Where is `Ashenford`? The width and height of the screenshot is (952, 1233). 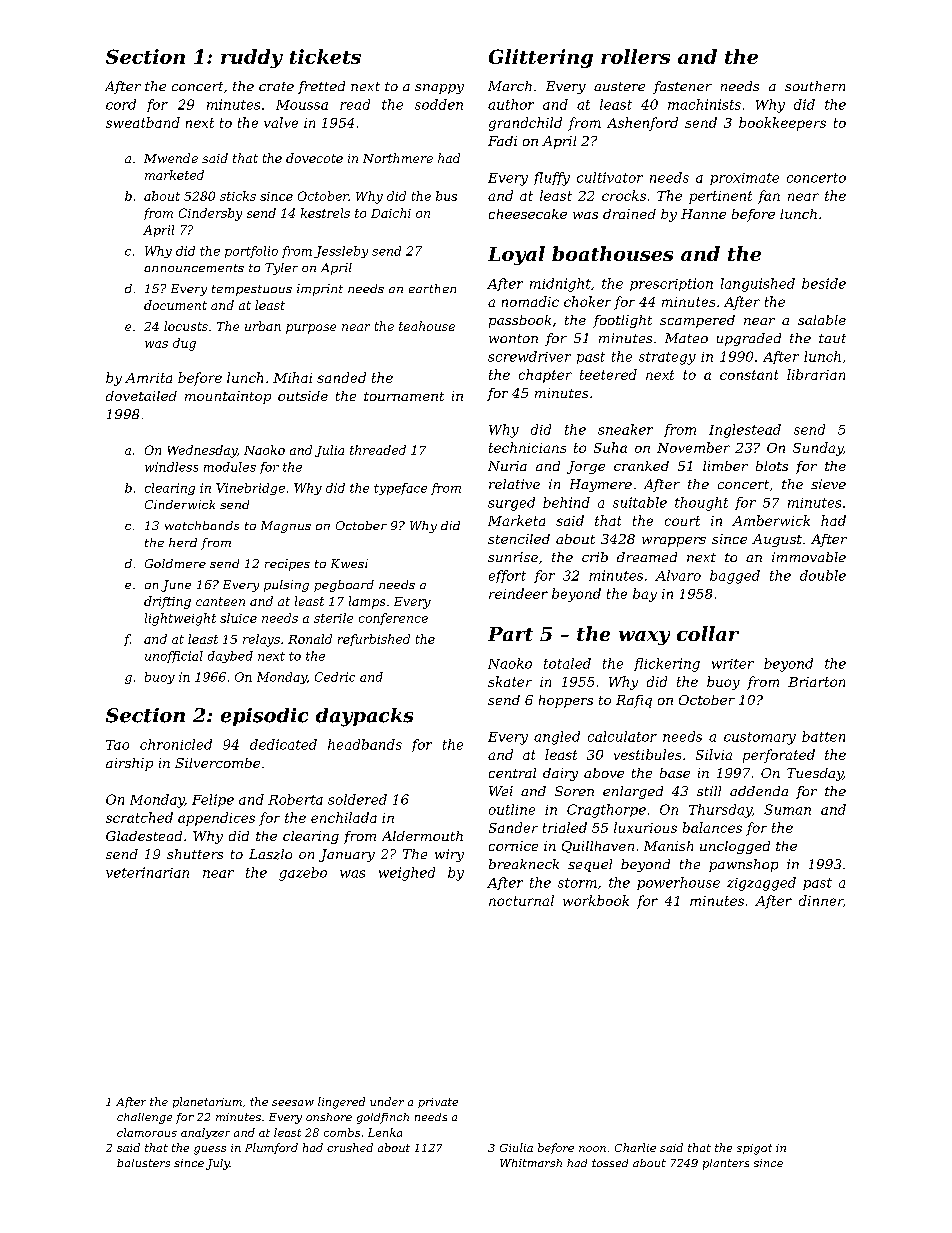 Ashenford is located at coordinates (642, 124).
